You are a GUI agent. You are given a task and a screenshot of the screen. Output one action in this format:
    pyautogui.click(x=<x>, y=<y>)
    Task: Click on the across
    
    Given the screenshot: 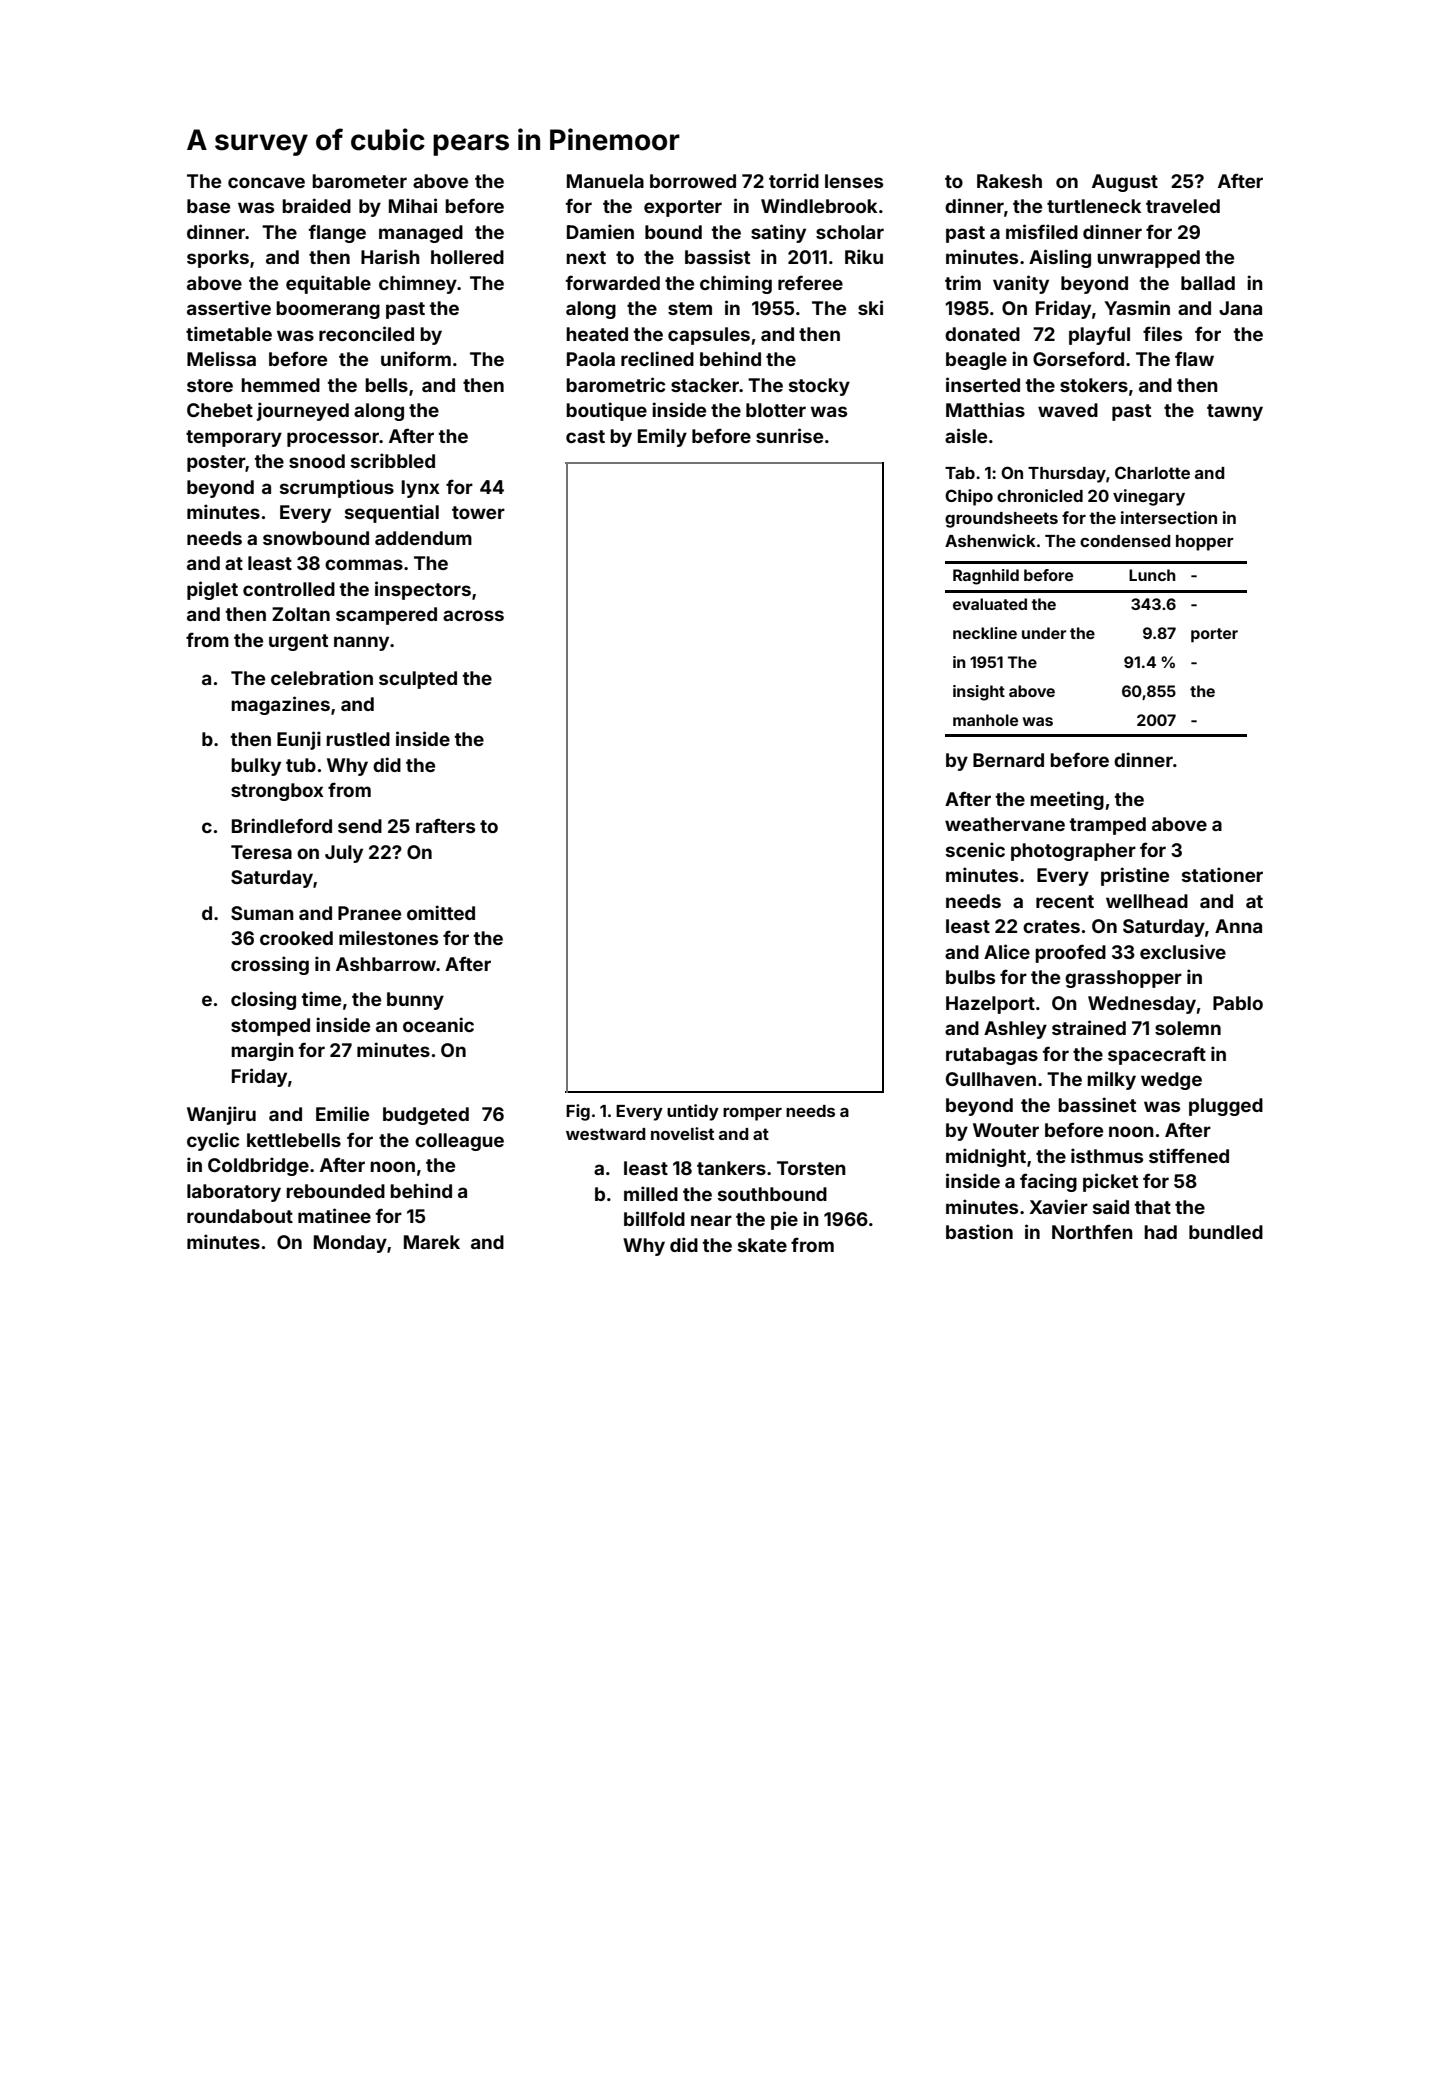 What is the action you would take?
    pyautogui.click(x=473, y=615)
